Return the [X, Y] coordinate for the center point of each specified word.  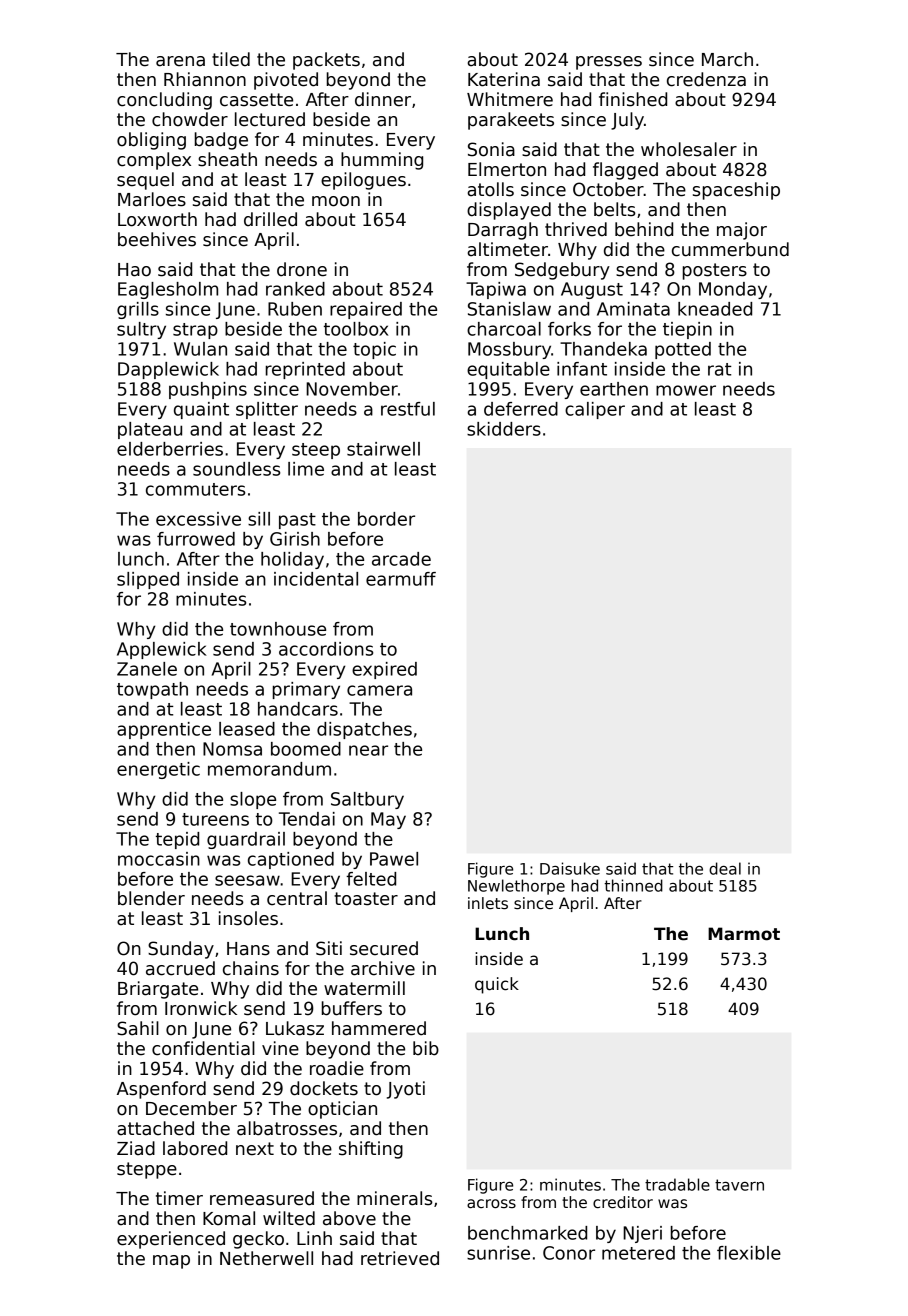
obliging [151, 141]
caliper [595, 410]
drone [302, 269]
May [388, 820]
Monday [733, 290]
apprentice [164, 730]
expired [384, 670]
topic [374, 350]
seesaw [247, 880]
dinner [383, 99]
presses [609, 63]
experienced [171, 1240]
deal [725, 868]
